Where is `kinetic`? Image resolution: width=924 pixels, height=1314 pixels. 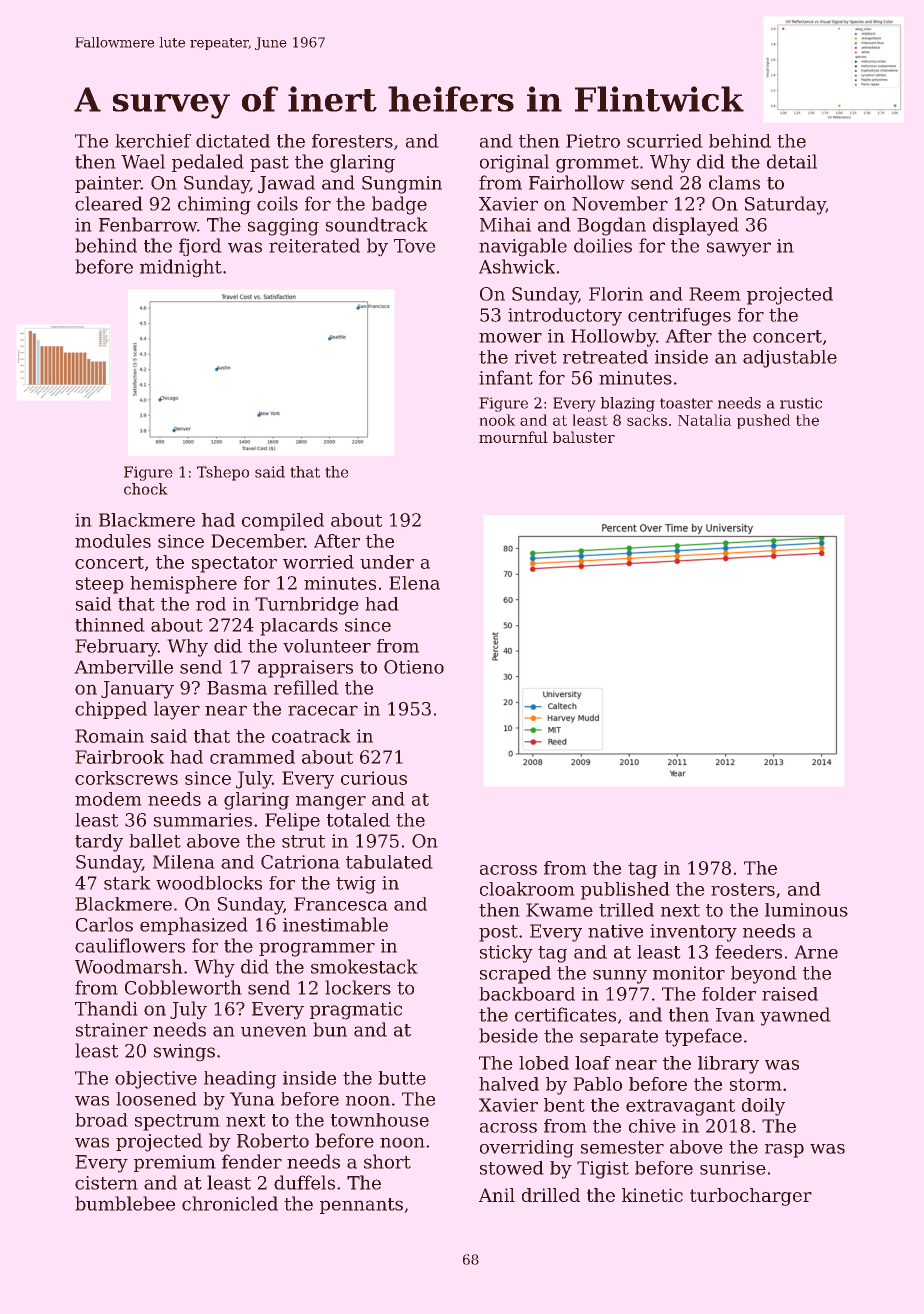 kinetic is located at coordinates (652, 1195).
